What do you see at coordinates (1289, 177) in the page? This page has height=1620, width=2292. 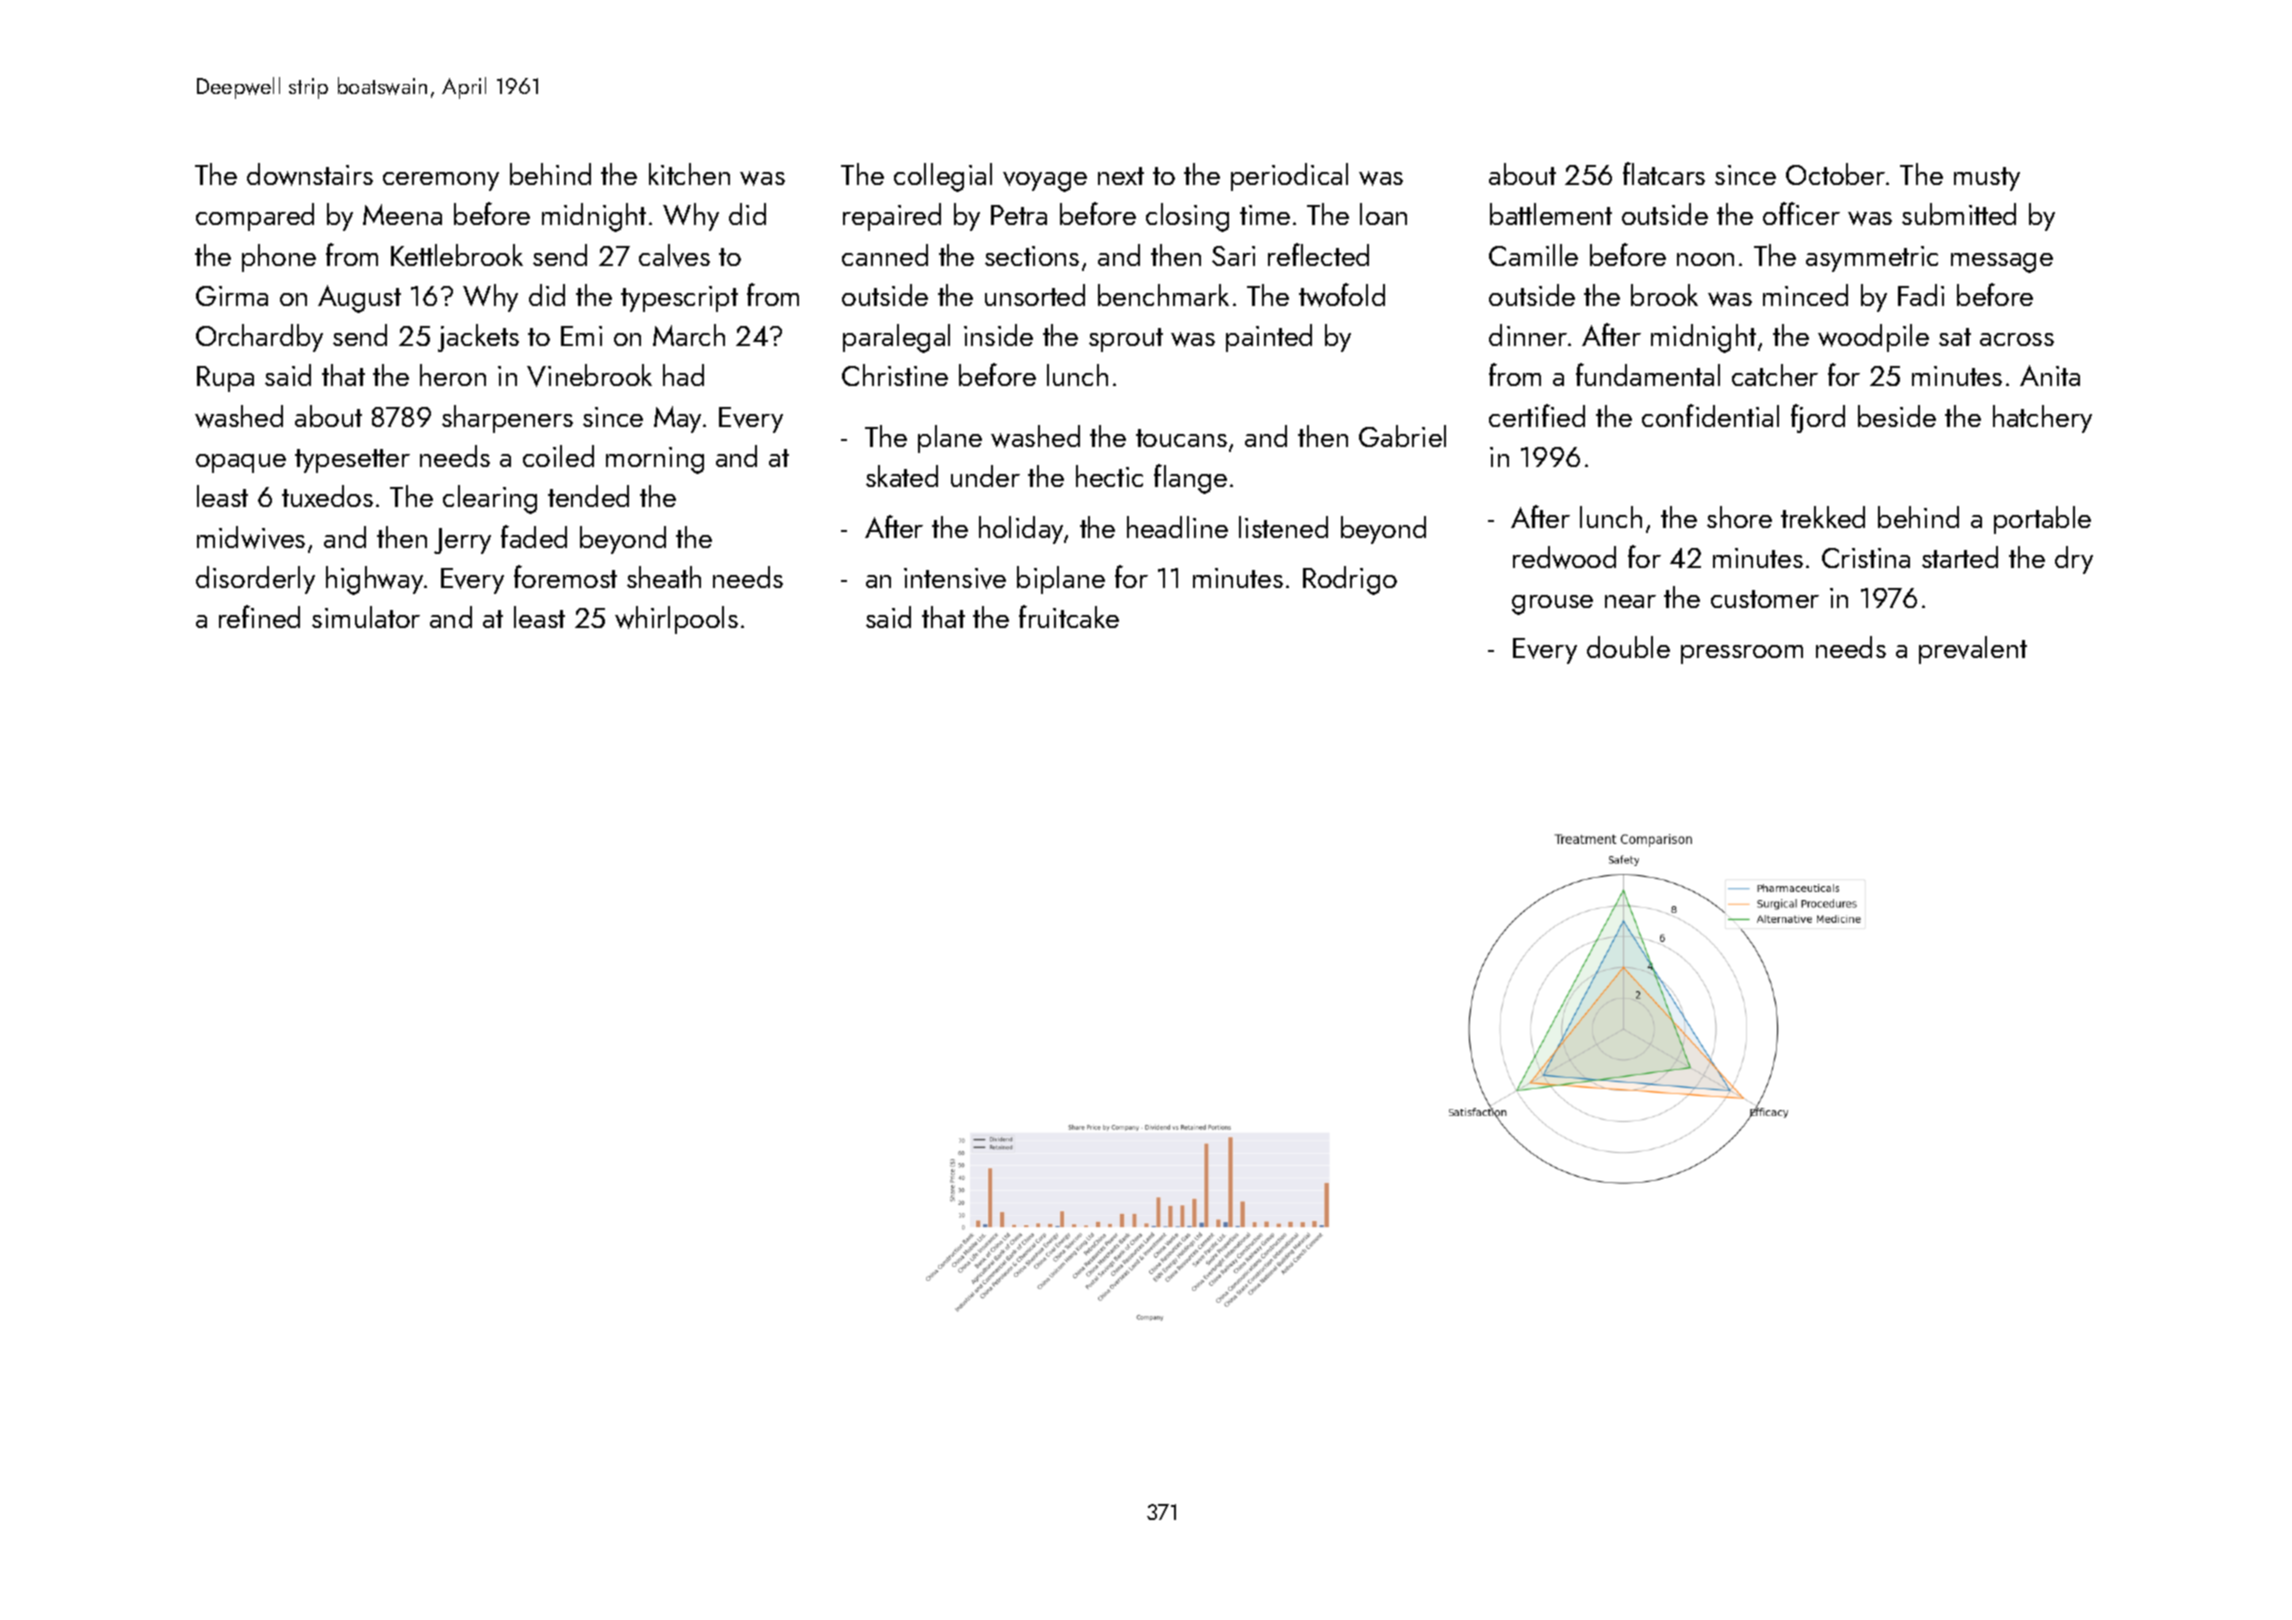 I see `periodical` at bounding box center [1289, 177].
